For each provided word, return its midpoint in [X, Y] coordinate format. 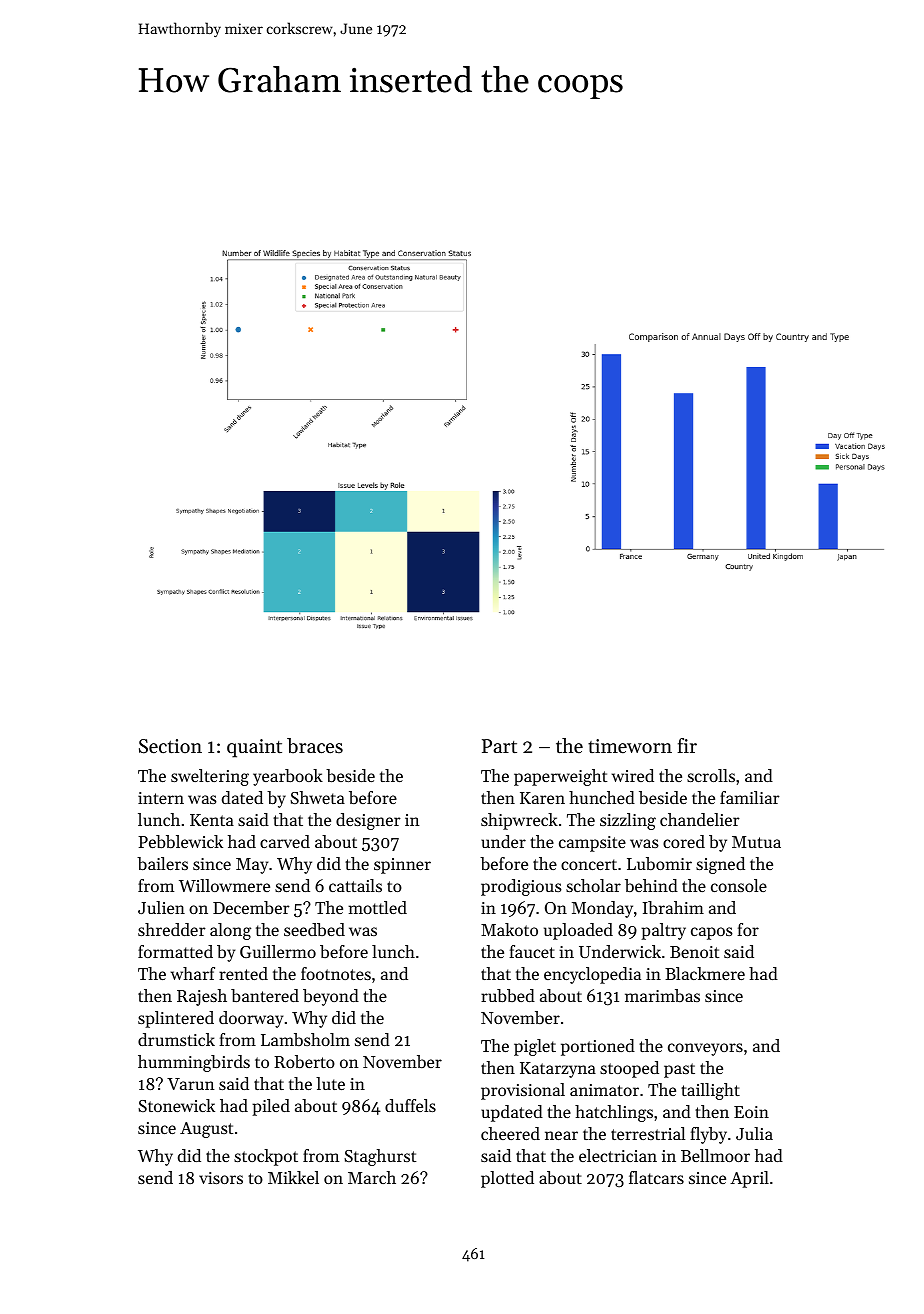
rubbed [508, 995]
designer [368, 821]
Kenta [212, 820]
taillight [710, 1091]
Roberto [304, 1061]
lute [330, 1083]
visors [221, 1178]
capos [712, 933]
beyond [331, 997]
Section [170, 746]
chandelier [700, 819]
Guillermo [278, 951]
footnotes [336, 973]
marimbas [662, 995]
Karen [542, 798]
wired [633, 775]
